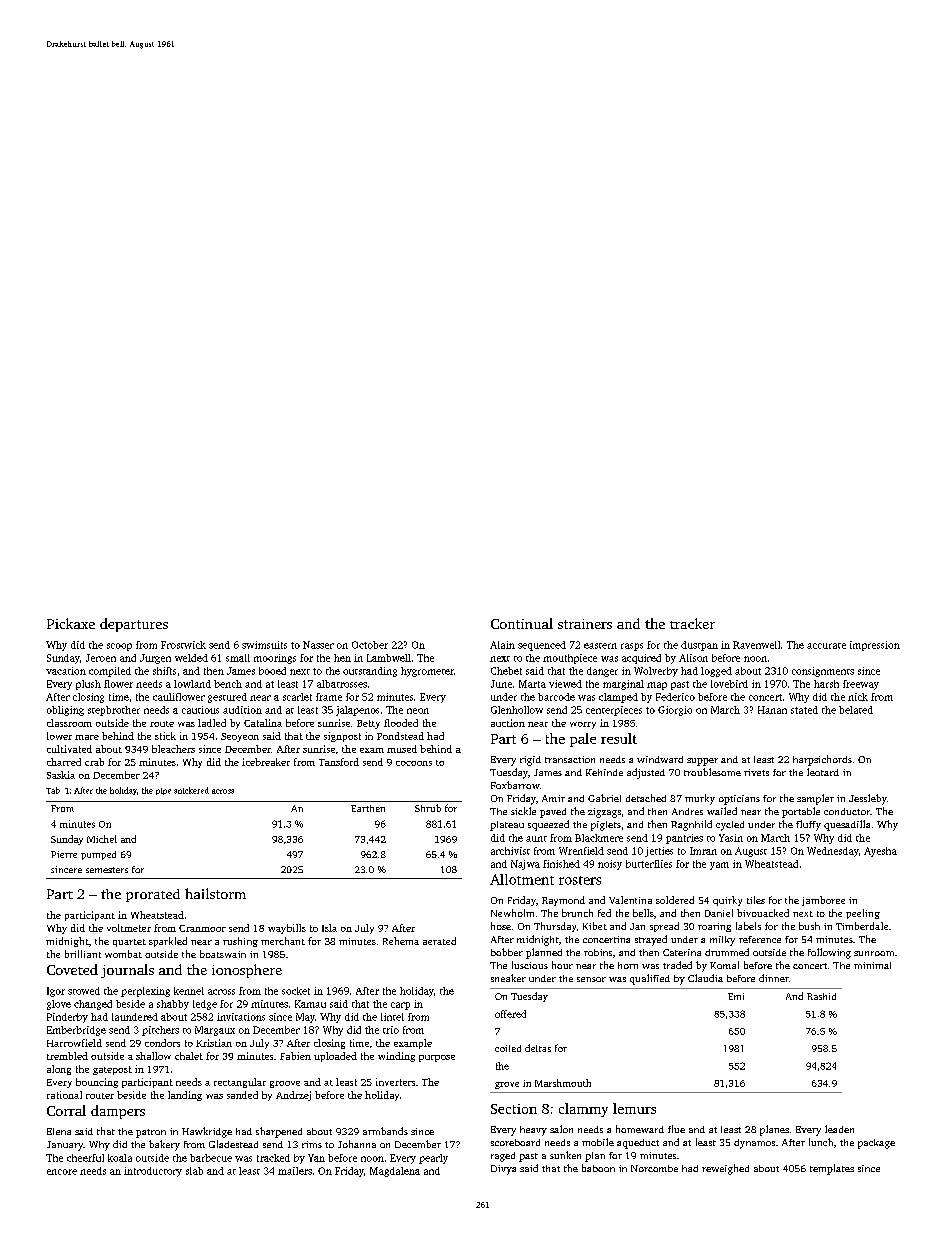  Describe the element at coordinates (530, 965) in the screenshot. I see `luscious` at that location.
